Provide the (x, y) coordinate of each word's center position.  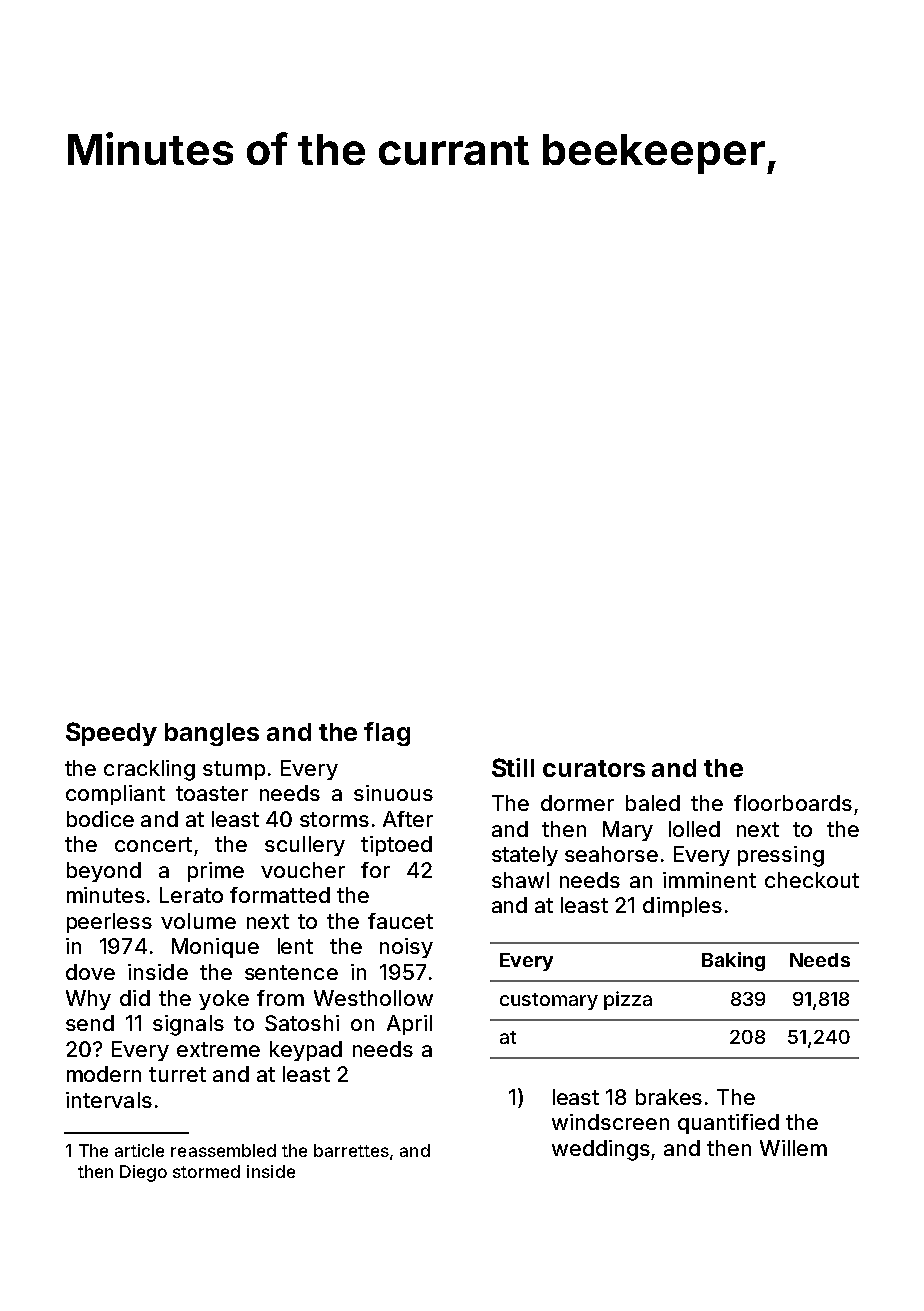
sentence (291, 972)
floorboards (793, 803)
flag (387, 734)
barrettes (351, 1150)
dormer (577, 803)
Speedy (111, 734)
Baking (733, 961)
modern (104, 1074)
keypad (306, 1051)
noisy (406, 948)
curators (594, 768)
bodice (100, 819)
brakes (669, 1097)
